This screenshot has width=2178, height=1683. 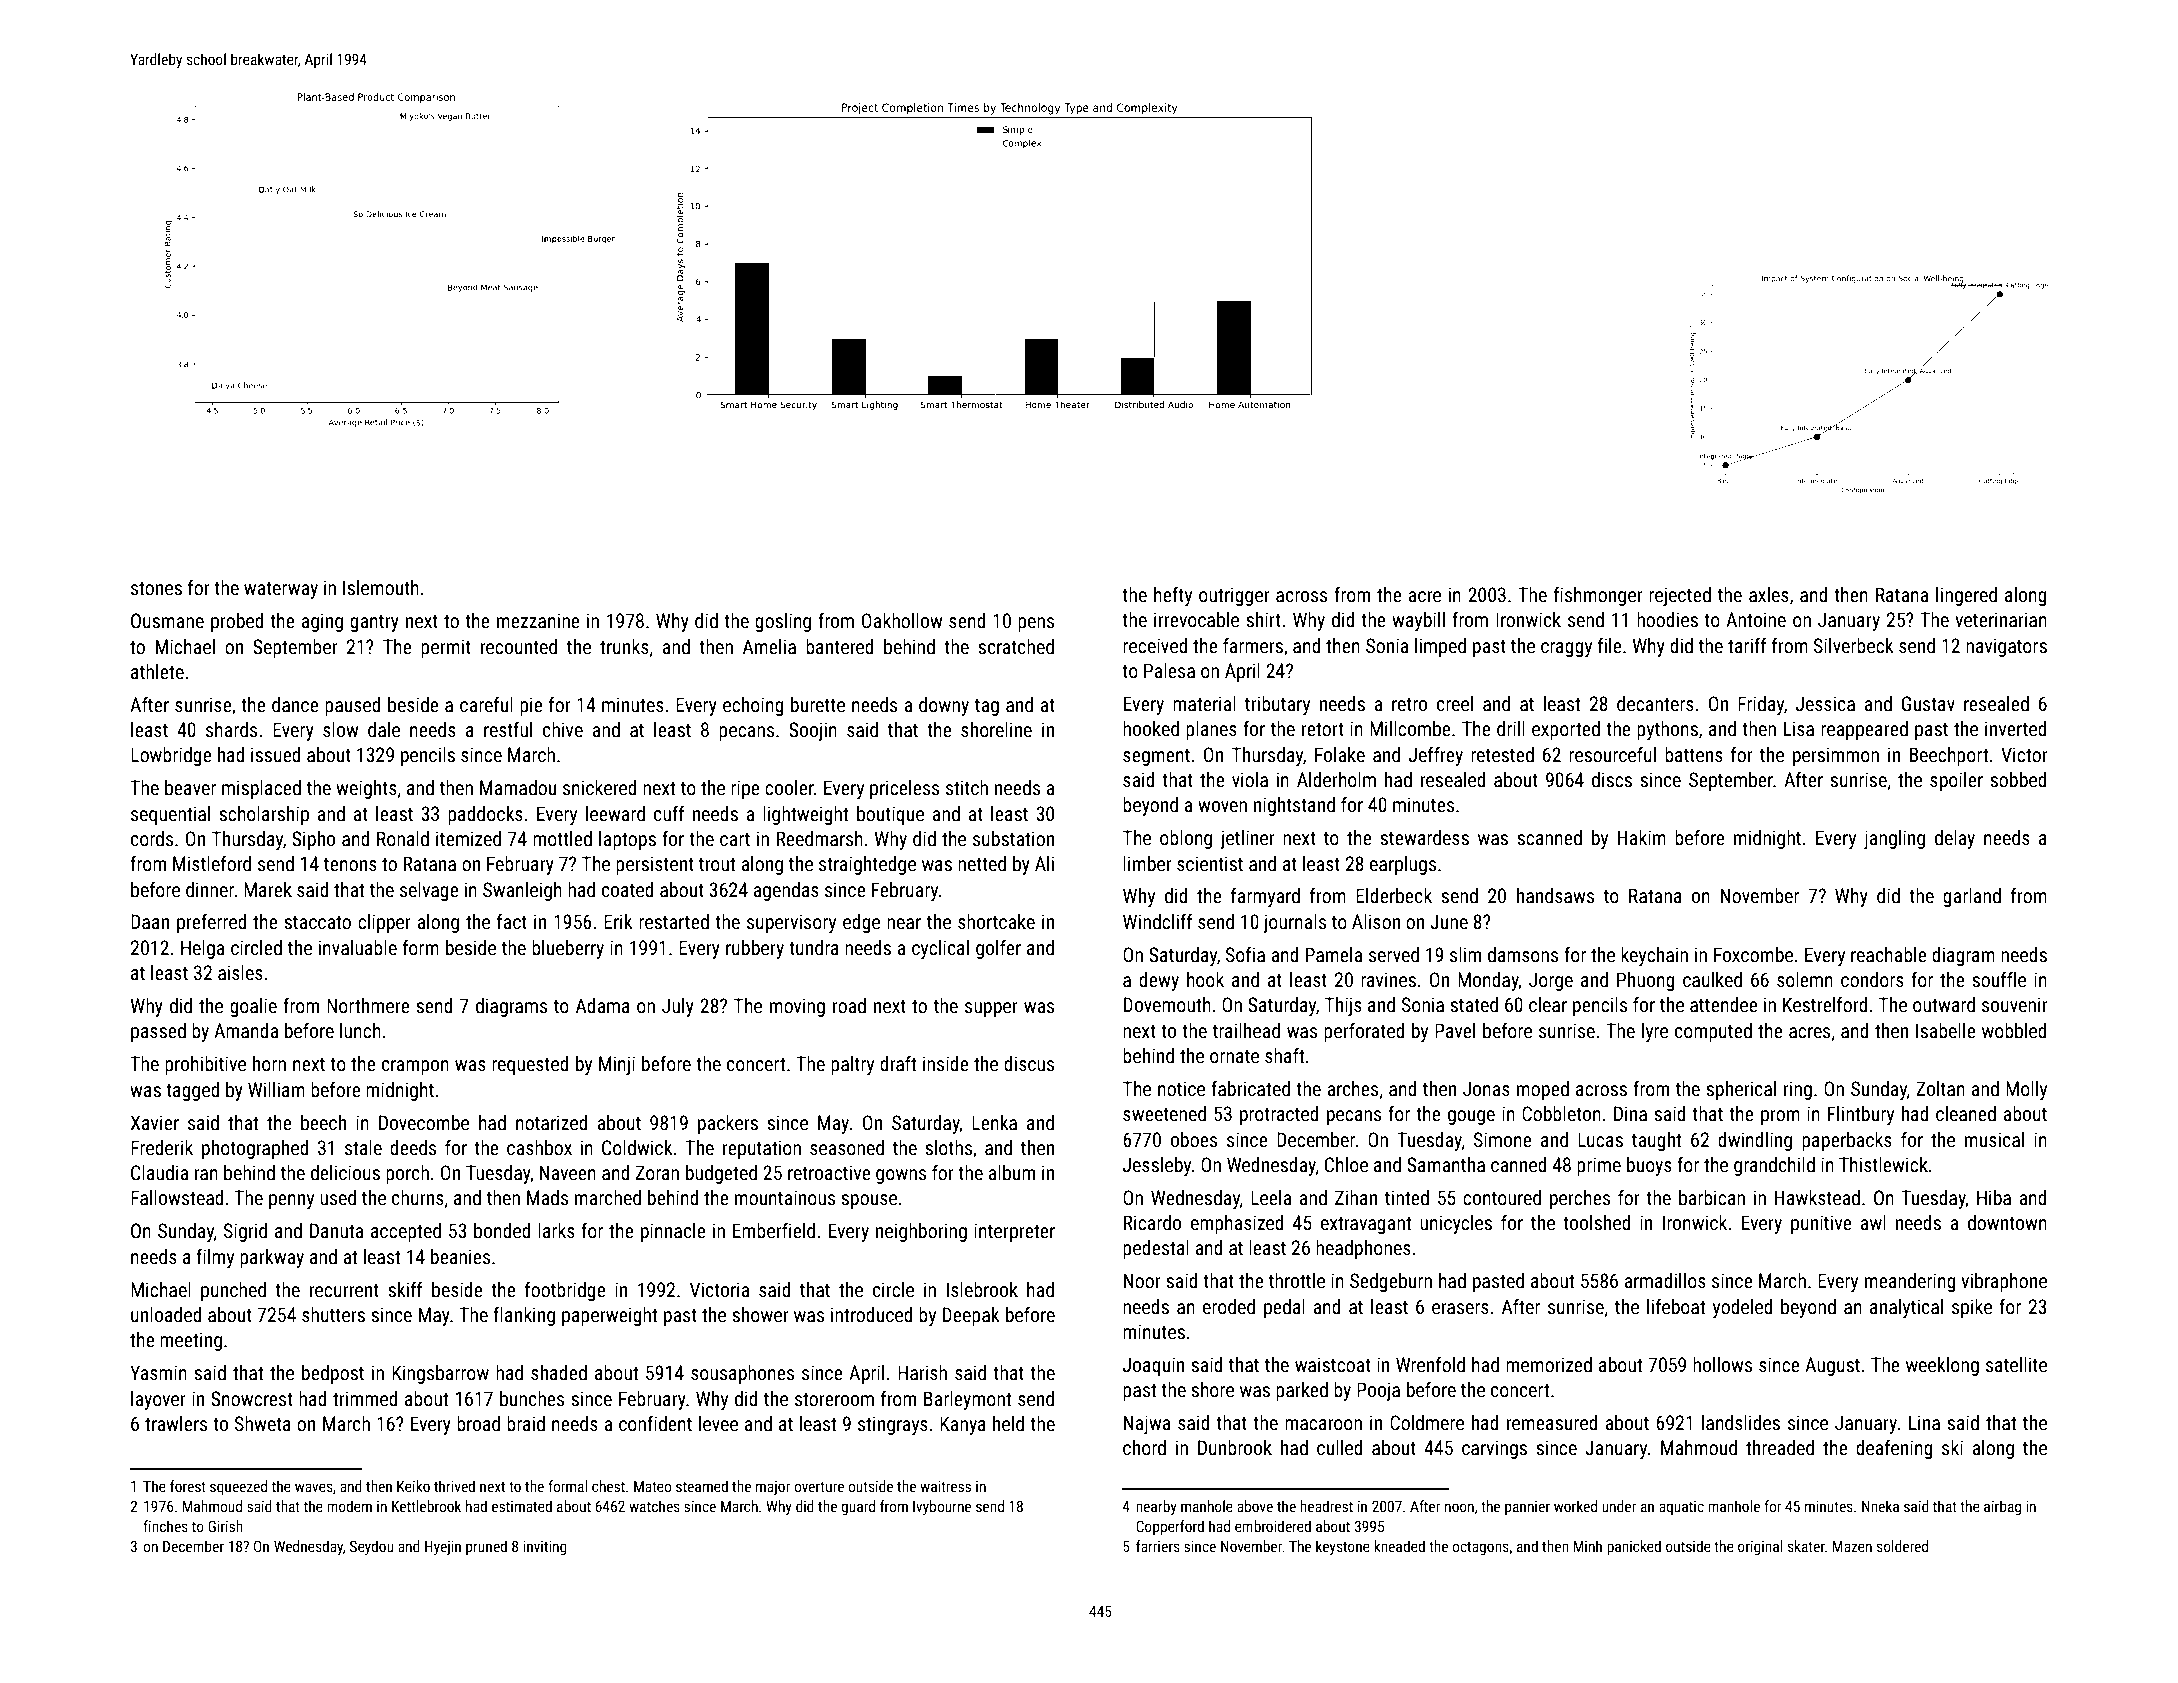 I want to click on farriers, so click(x=1158, y=1546).
